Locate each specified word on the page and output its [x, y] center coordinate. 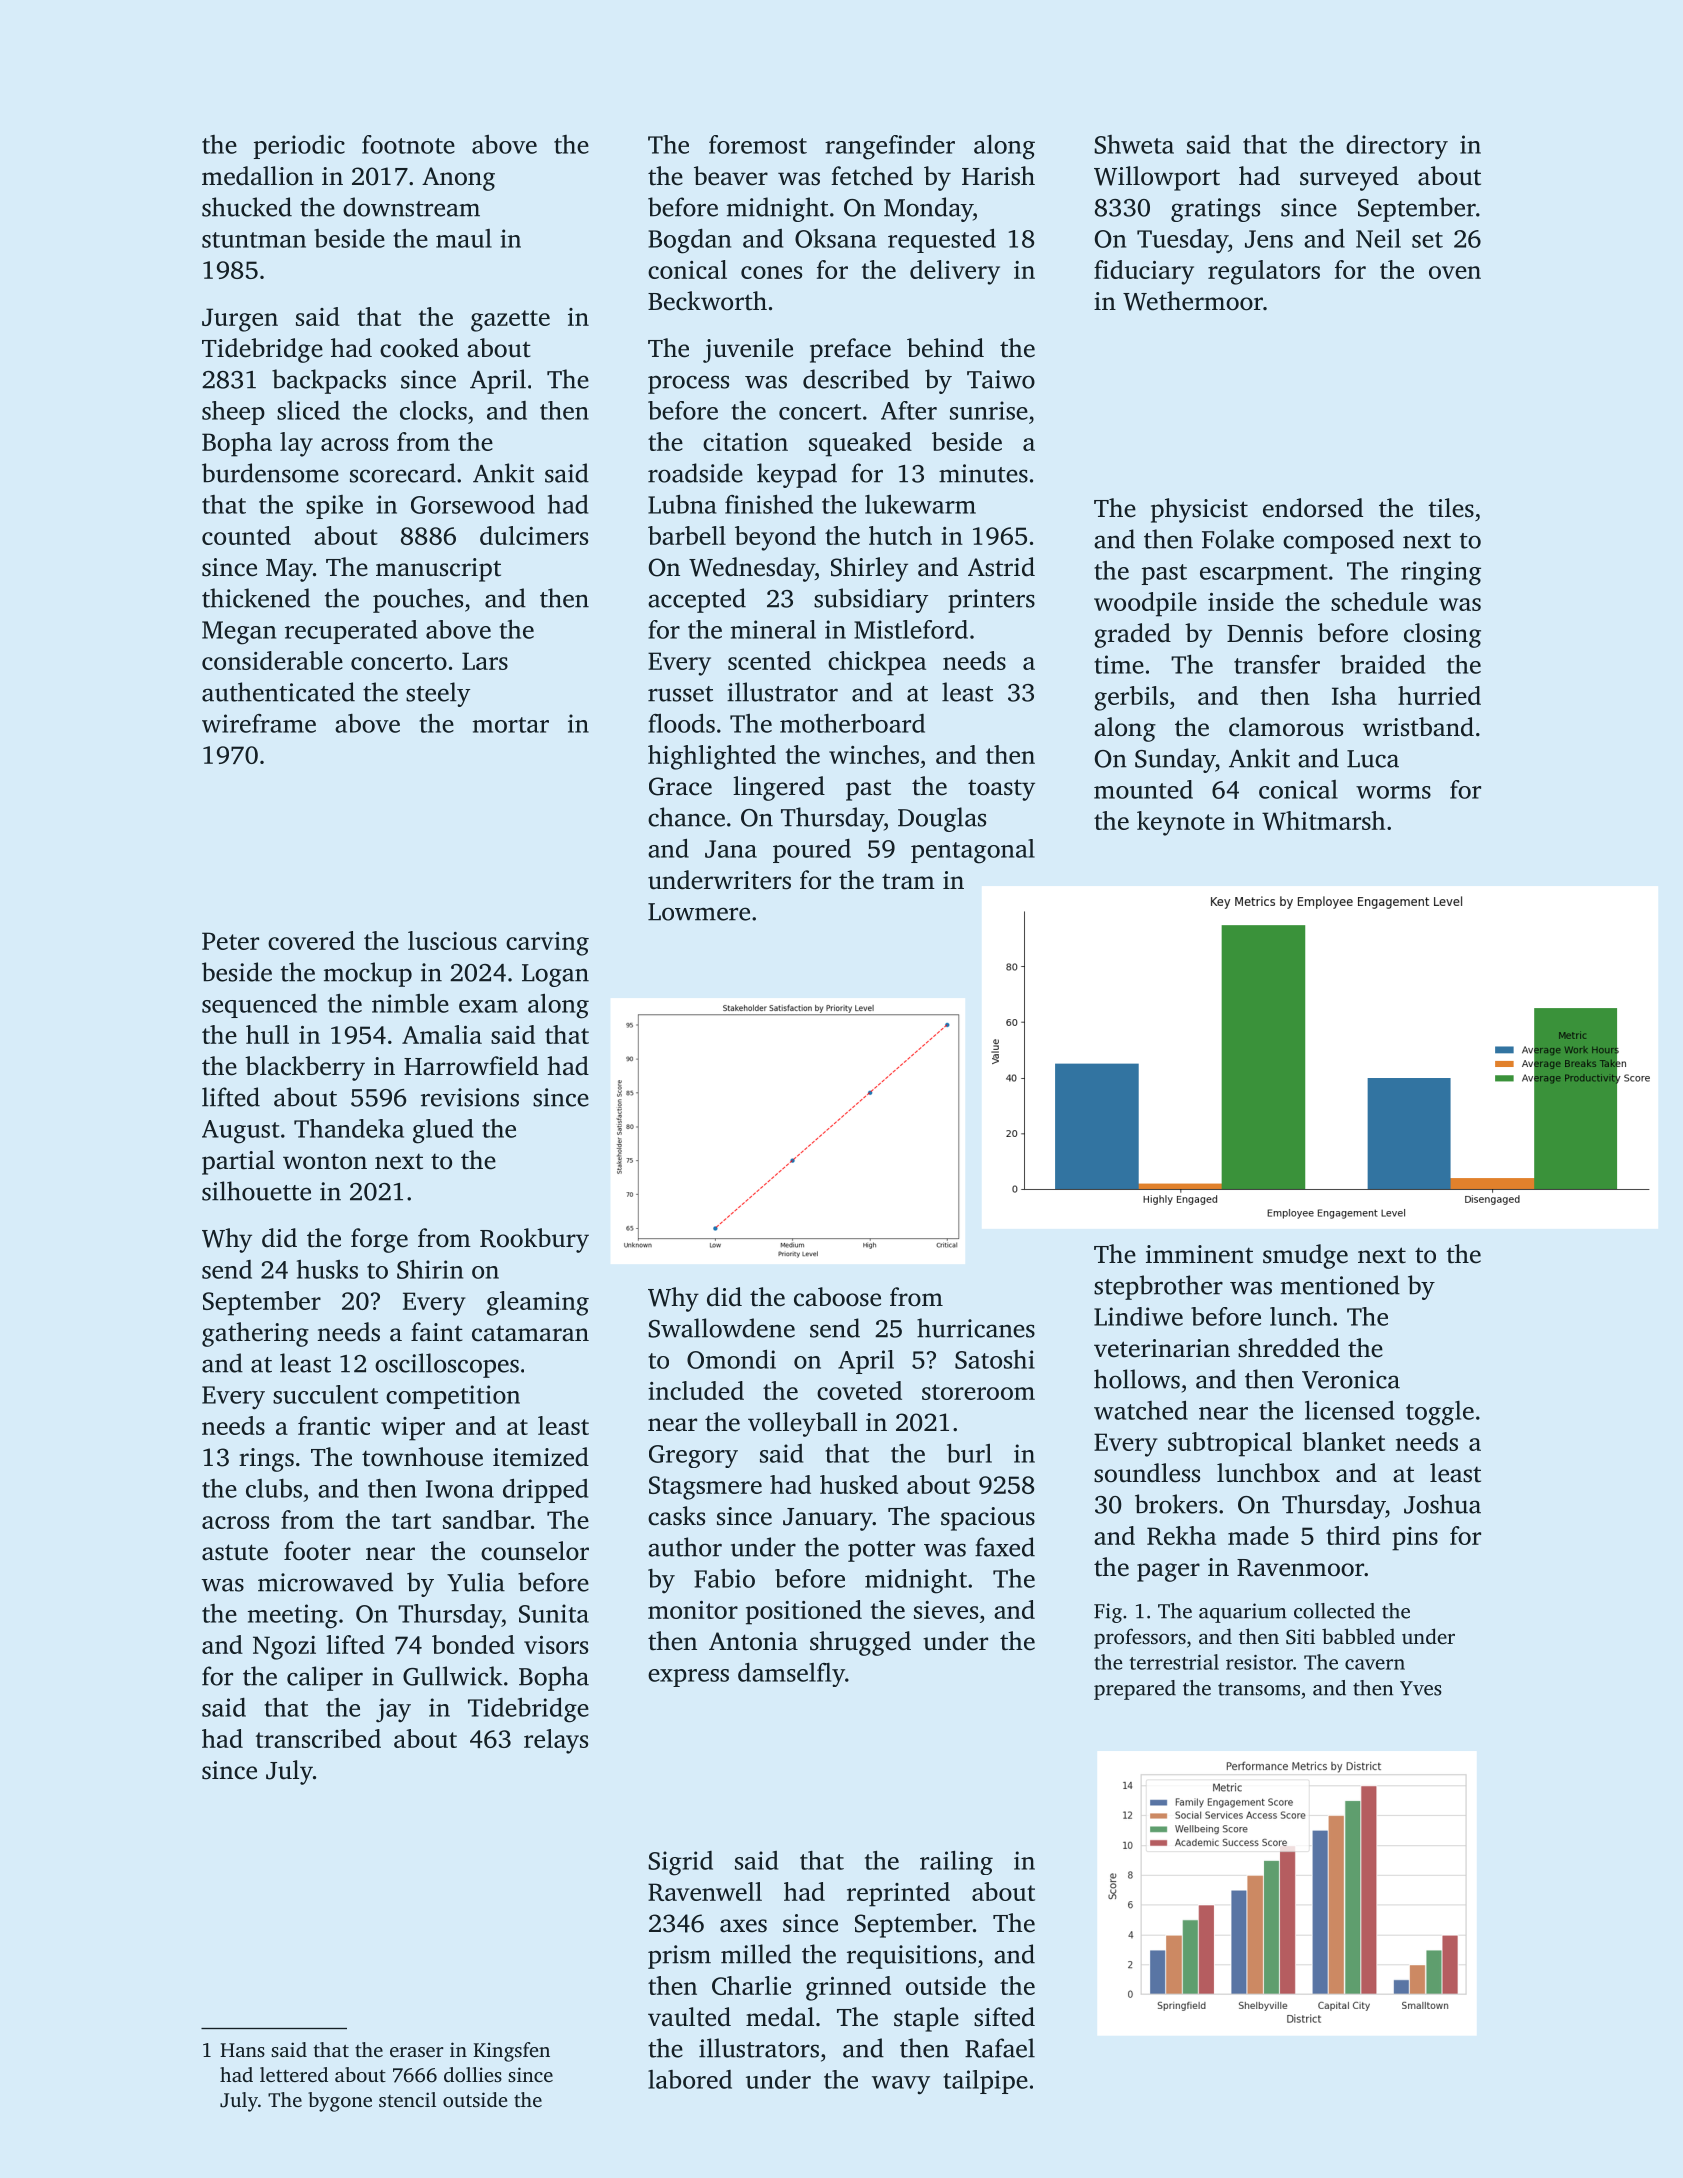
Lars [485, 661]
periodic [299, 147]
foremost [758, 144]
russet [680, 694]
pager [1168, 1572]
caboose [837, 1297]
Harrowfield [471, 1066]
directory [1397, 147]
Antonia [753, 1641]
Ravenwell [705, 1891]
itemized [541, 1457]
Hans [242, 2050]
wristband [1418, 727]
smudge [1305, 1256]
